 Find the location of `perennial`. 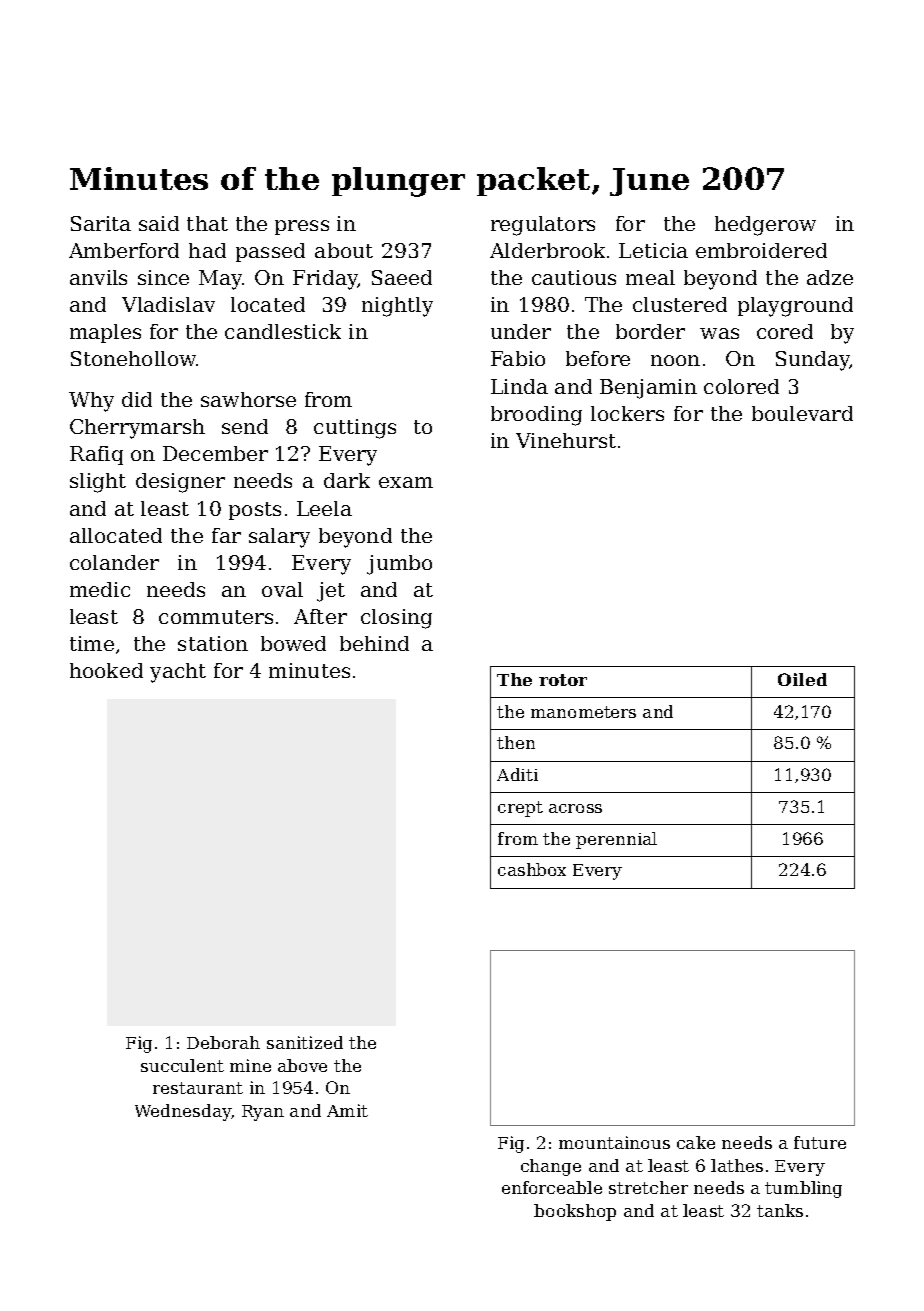

perennial is located at coordinates (616, 840).
